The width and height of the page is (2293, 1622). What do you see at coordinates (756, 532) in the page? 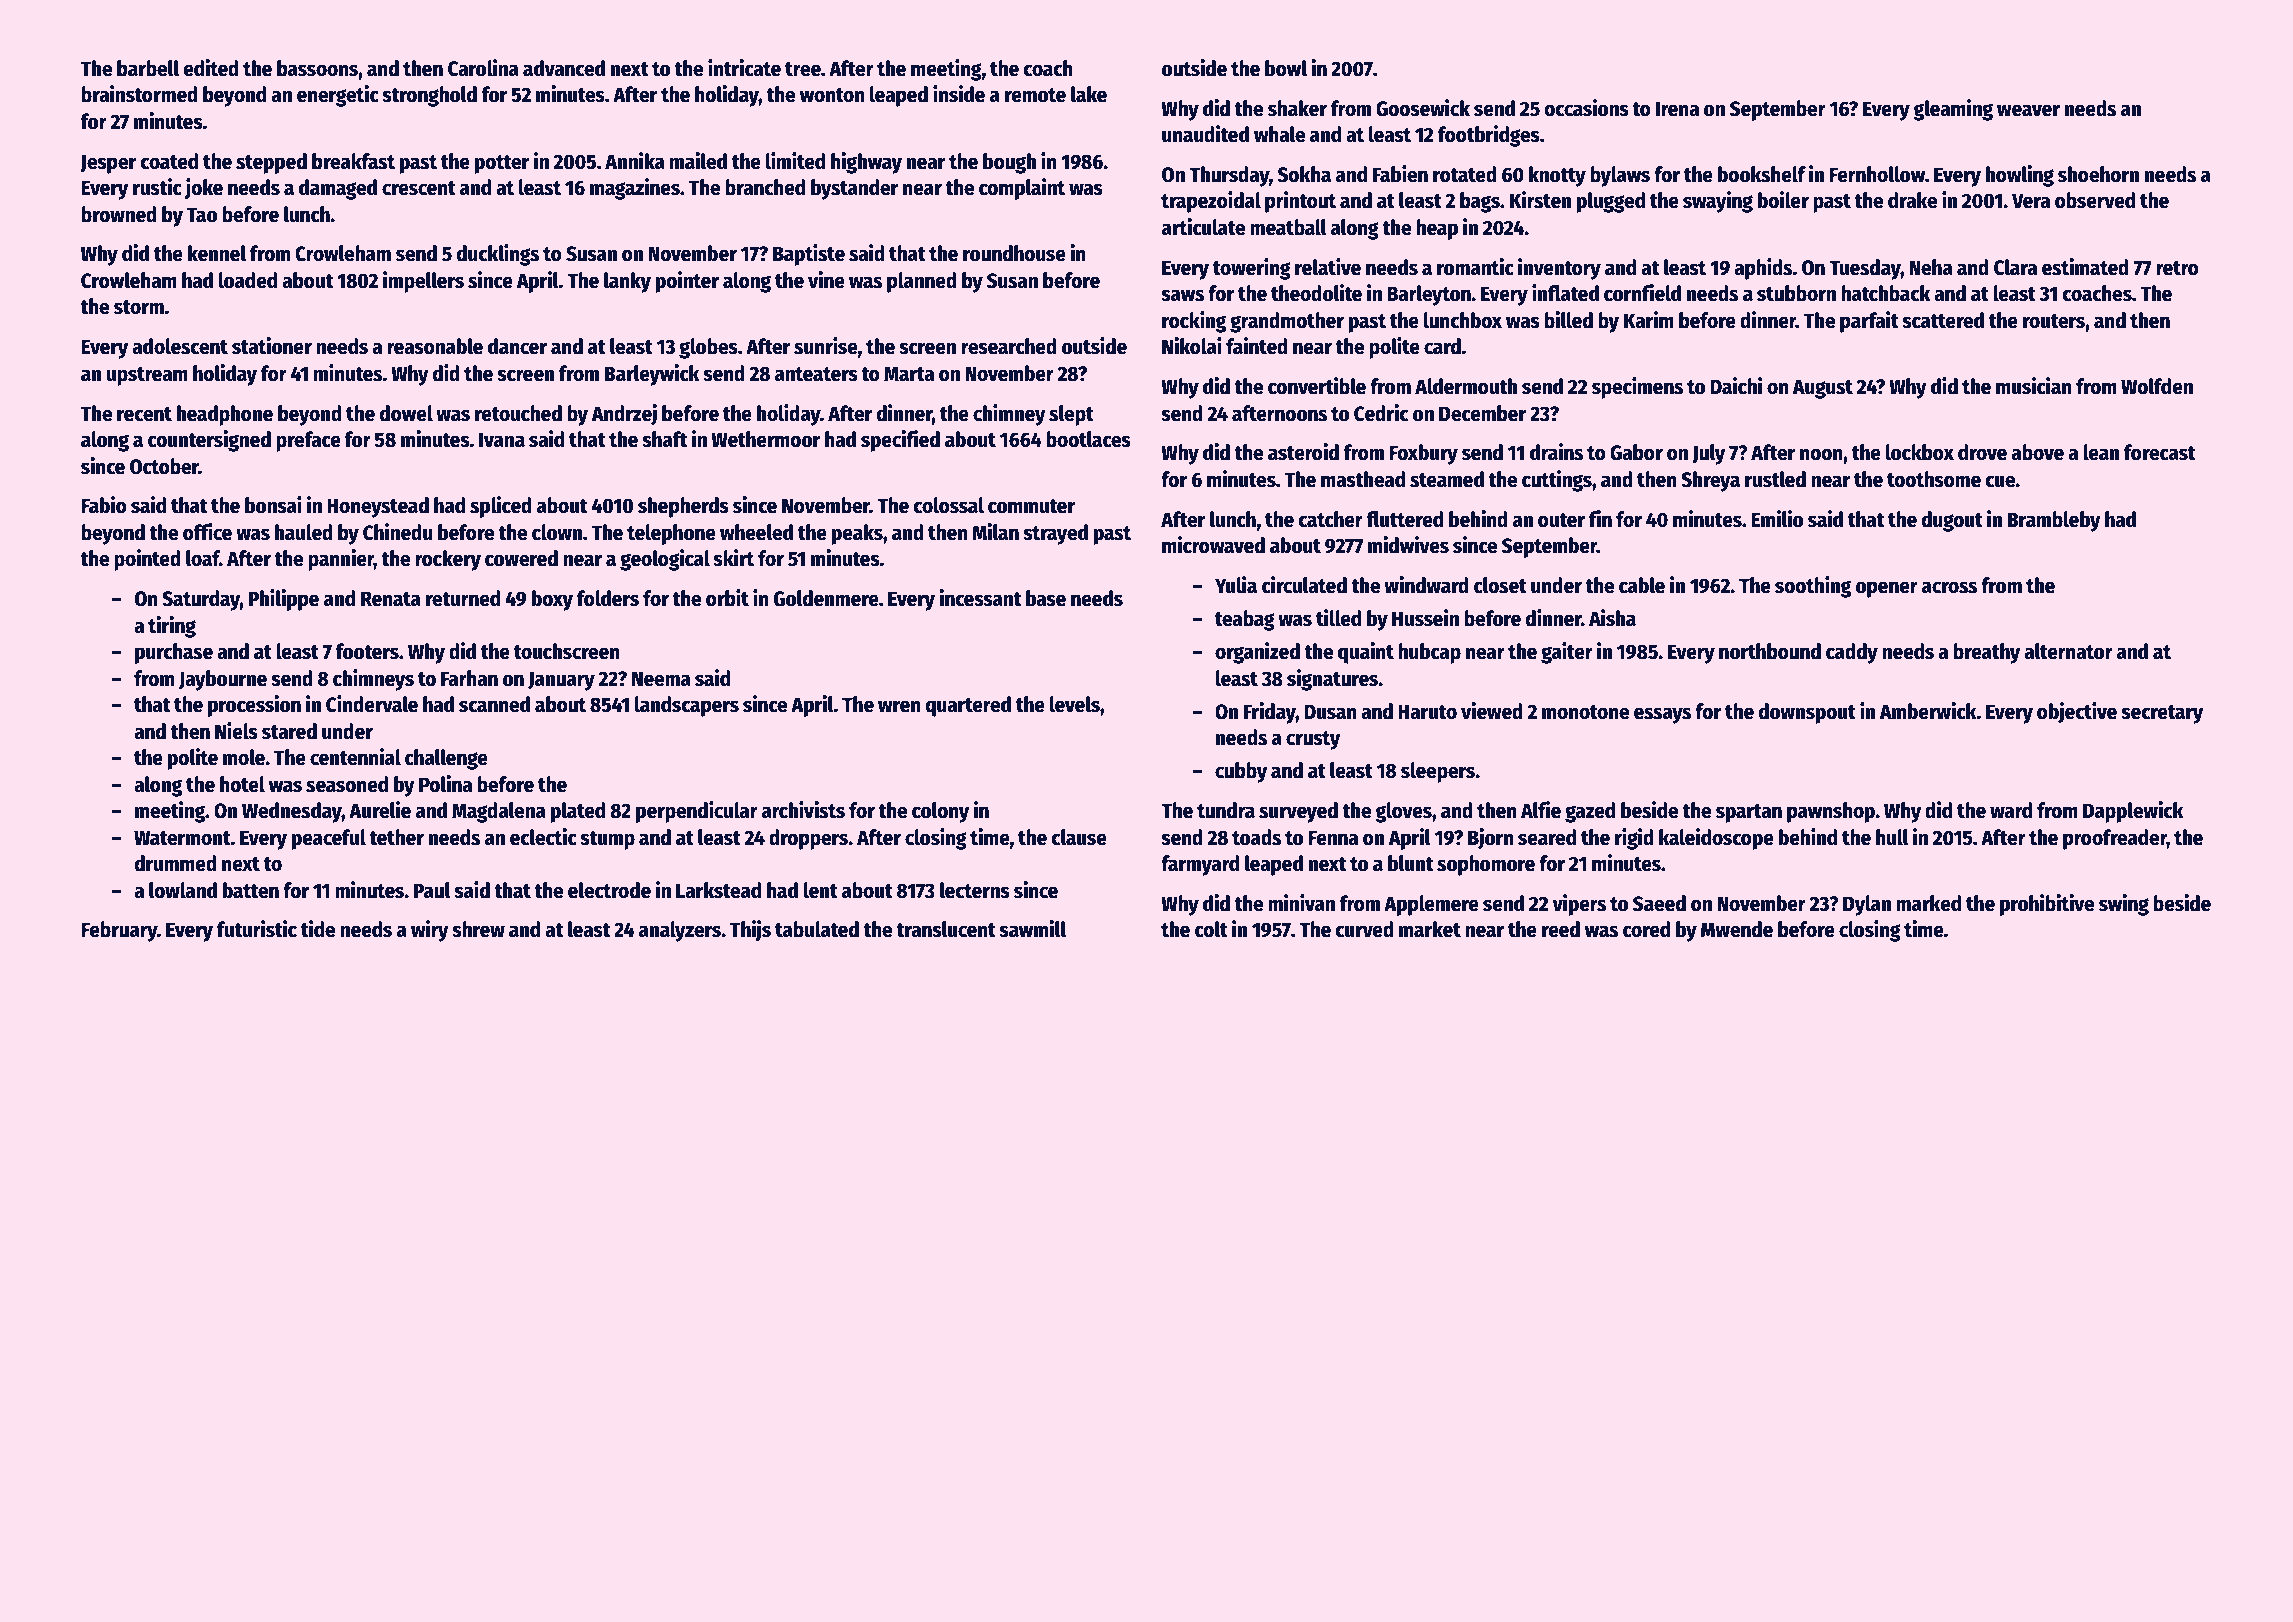
I see `wheeled` at bounding box center [756, 532].
